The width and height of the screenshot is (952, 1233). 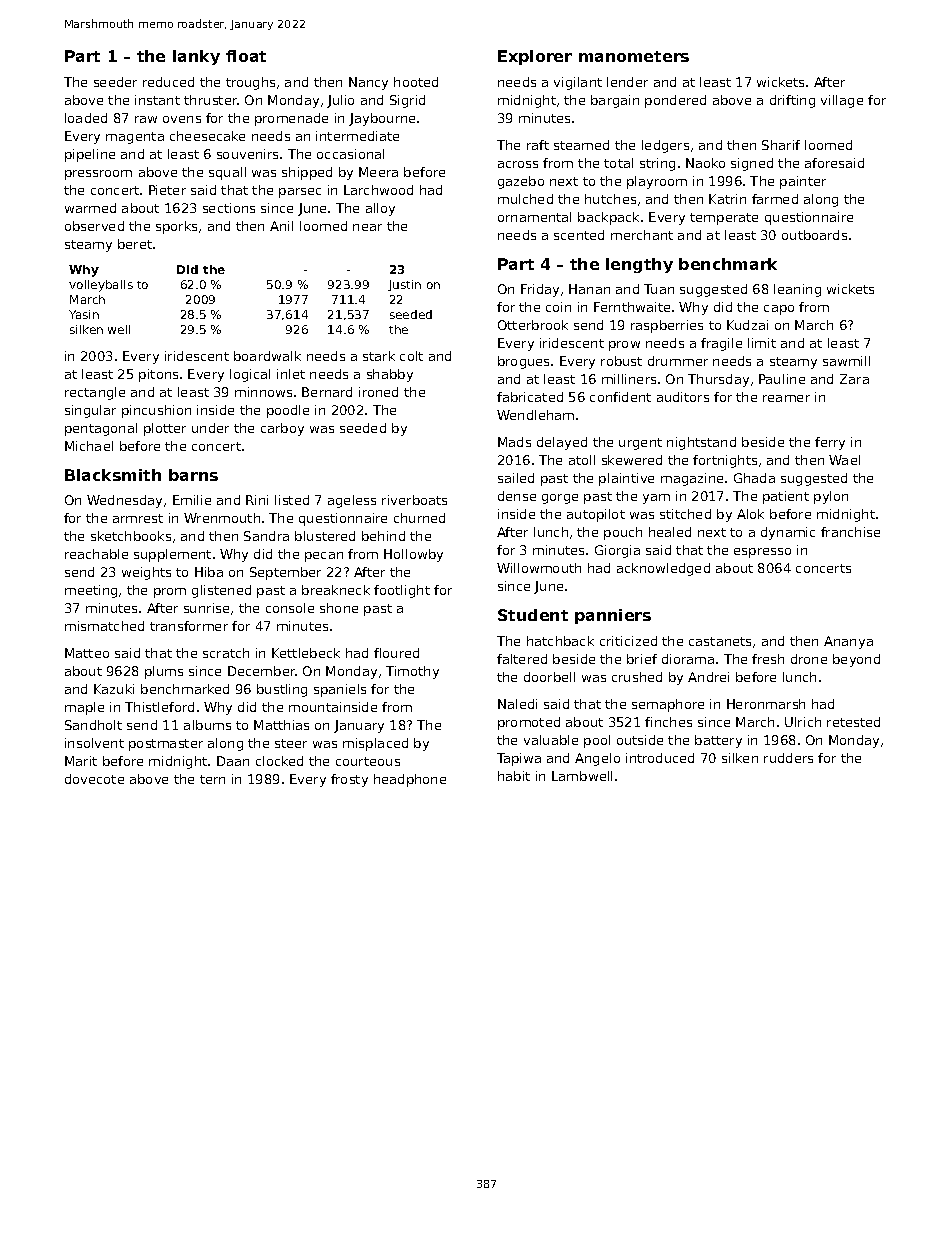 I want to click on dovecote, so click(x=94, y=779).
